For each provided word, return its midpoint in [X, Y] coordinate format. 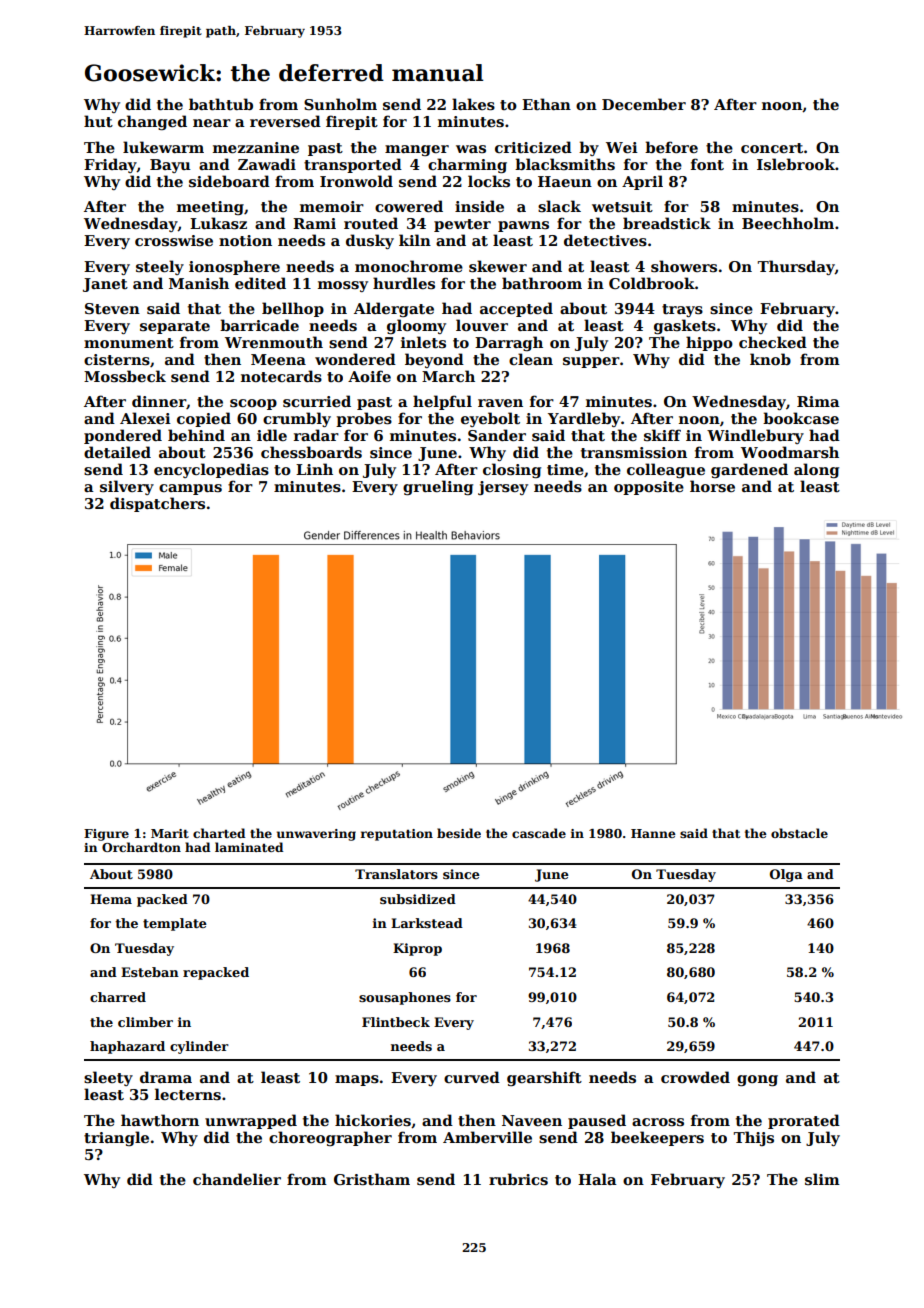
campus [190, 489]
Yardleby [584, 419]
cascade [539, 833]
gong [757, 1080]
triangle [116, 1138]
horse [712, 486]
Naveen [532, 1120]
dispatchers [157, 504]
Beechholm [788, 223]
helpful [442, 402]
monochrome [409, 266]
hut [98, 121]
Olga [786, 875]
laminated [249, 847]
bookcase [801, 418]
